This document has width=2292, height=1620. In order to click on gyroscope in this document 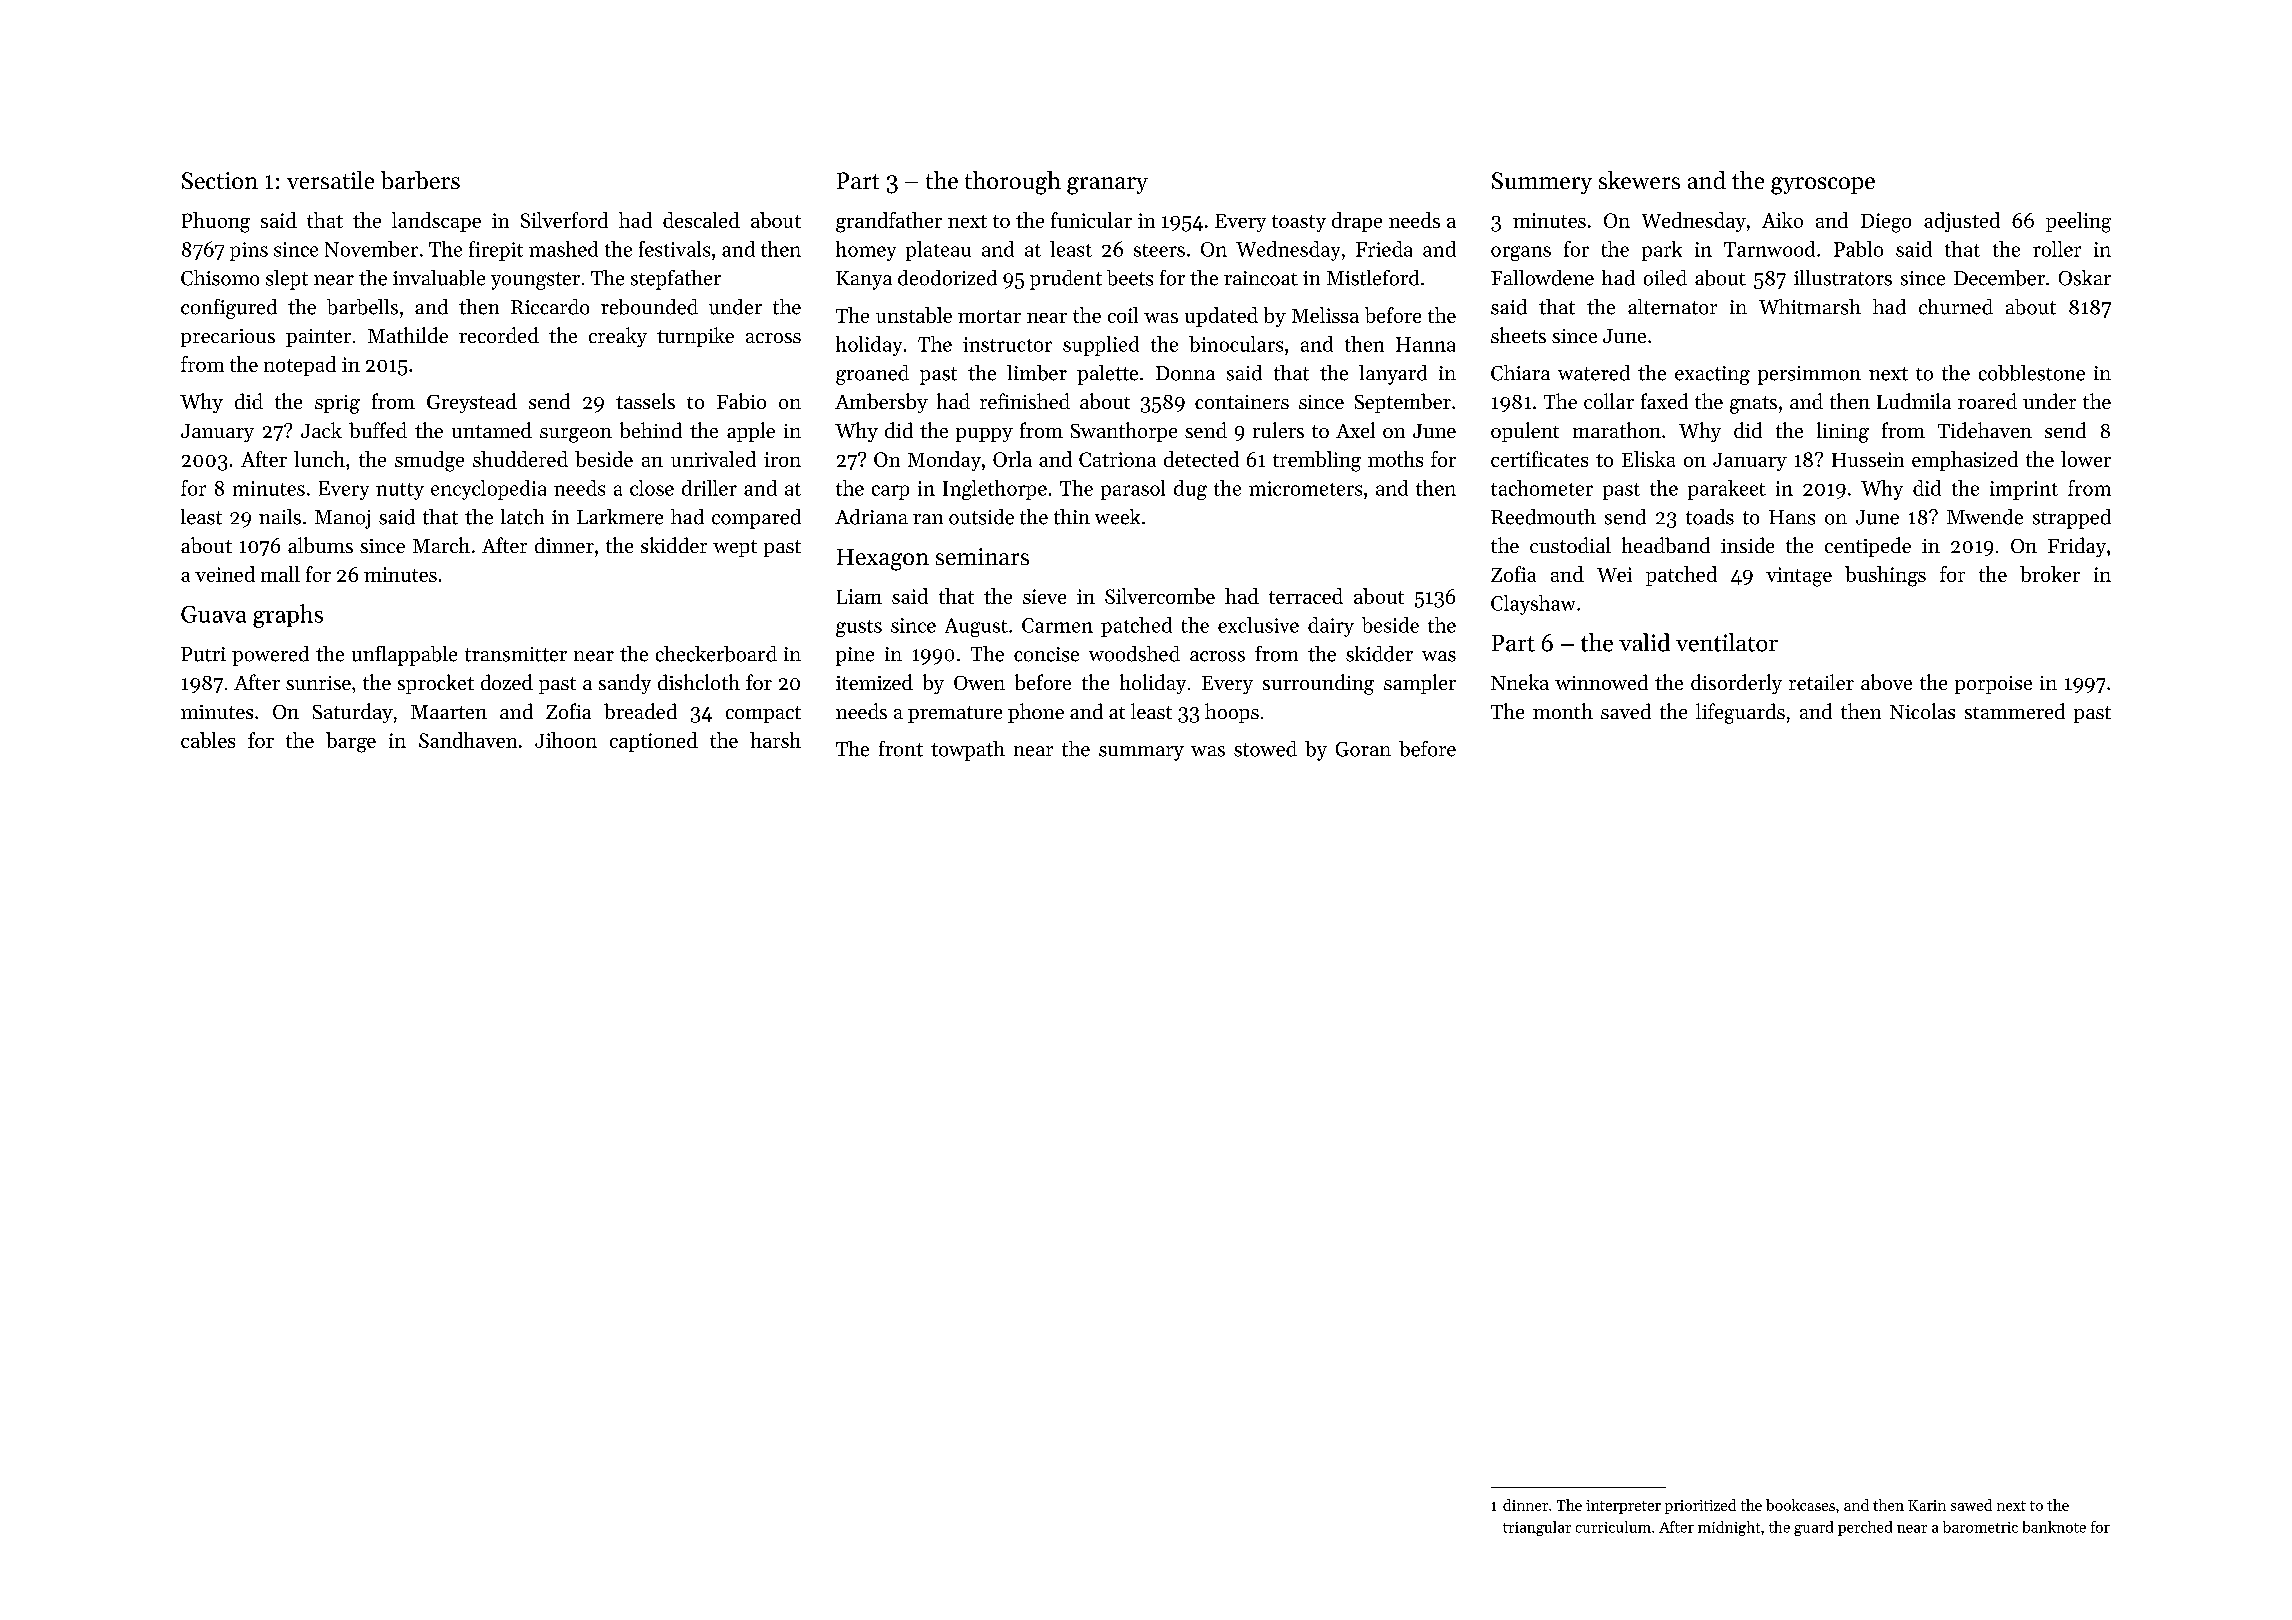, I will do `click(1823, 186)`.
